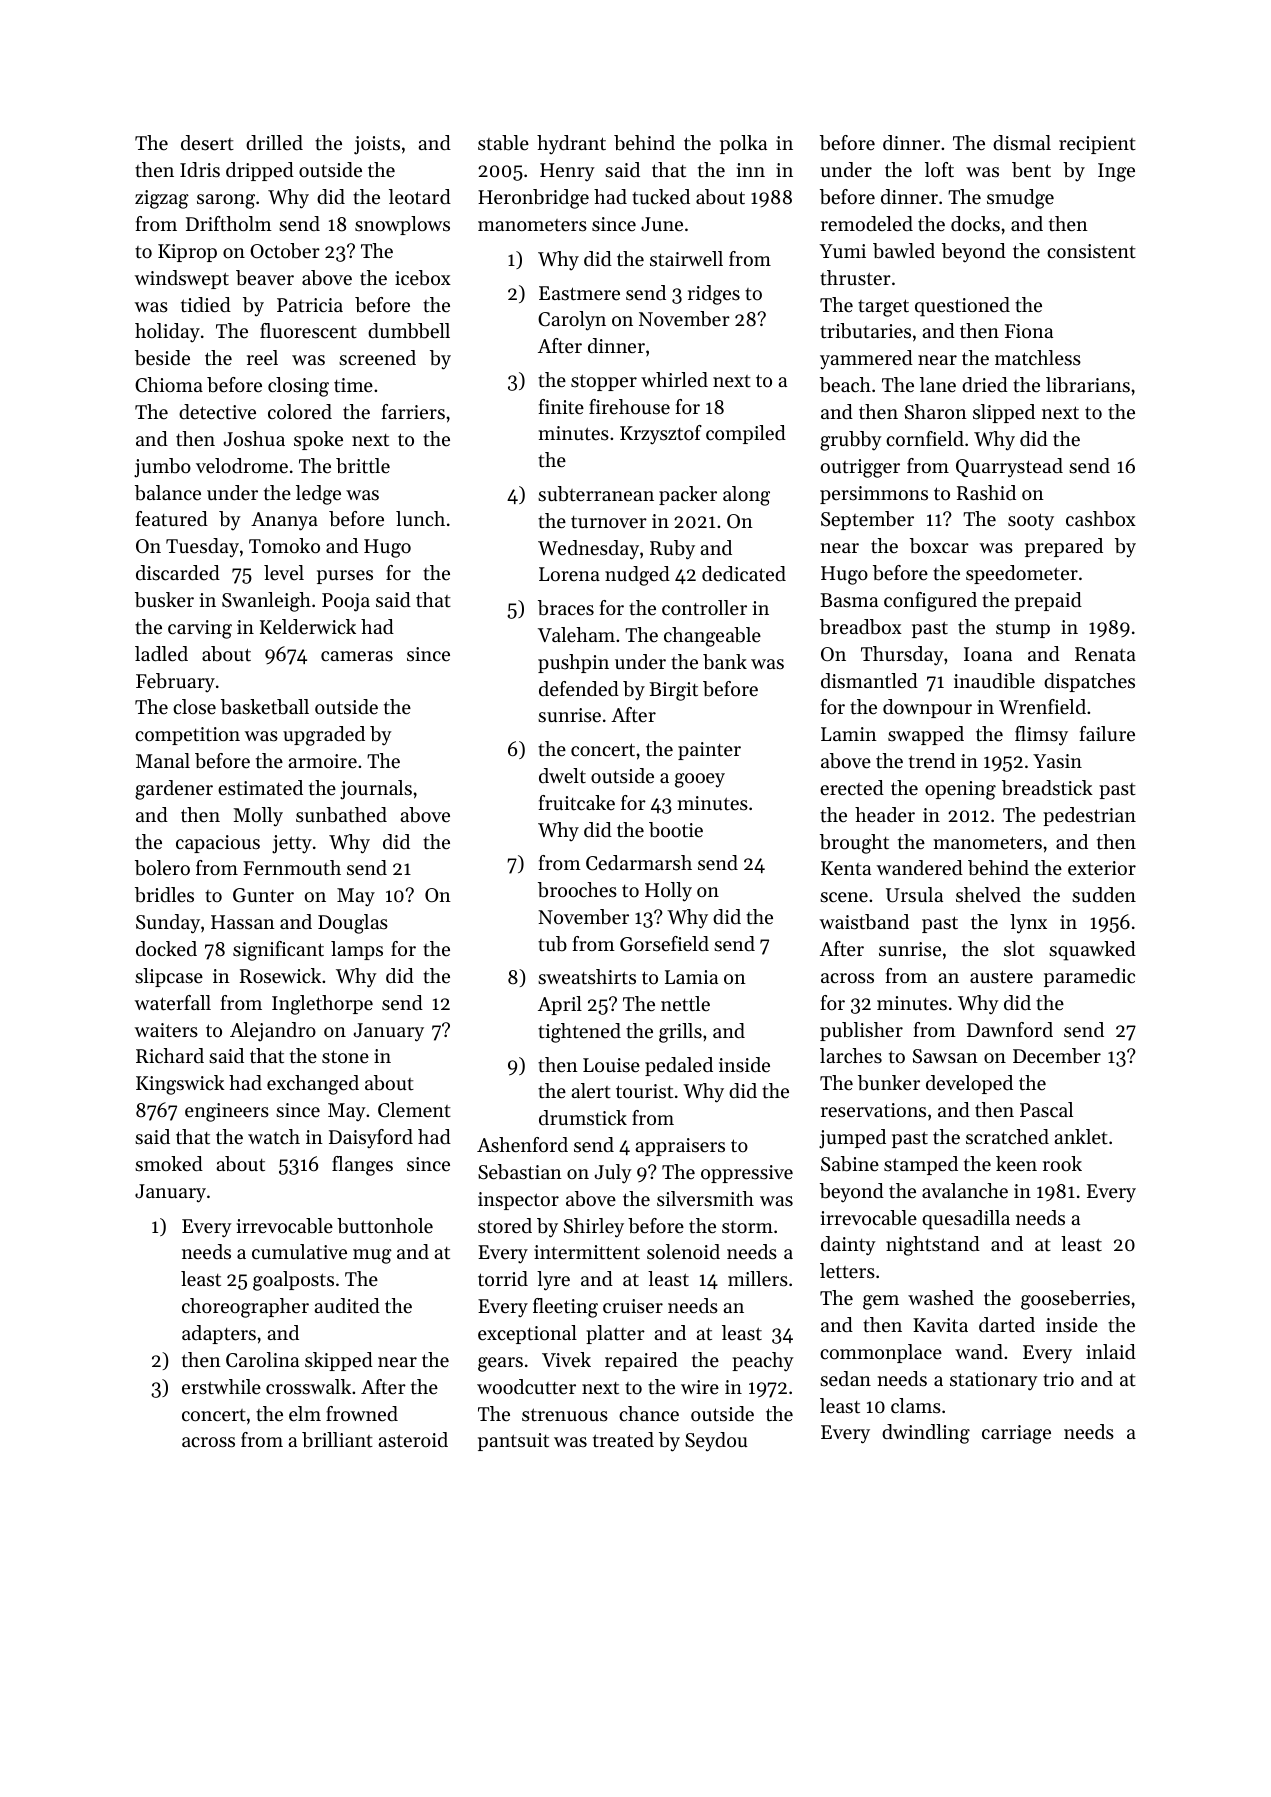 The image size is (1271, 1797). Describe the element at coordinates (513, 1442) in the screenshot. I see `pantsuit` at that location.
